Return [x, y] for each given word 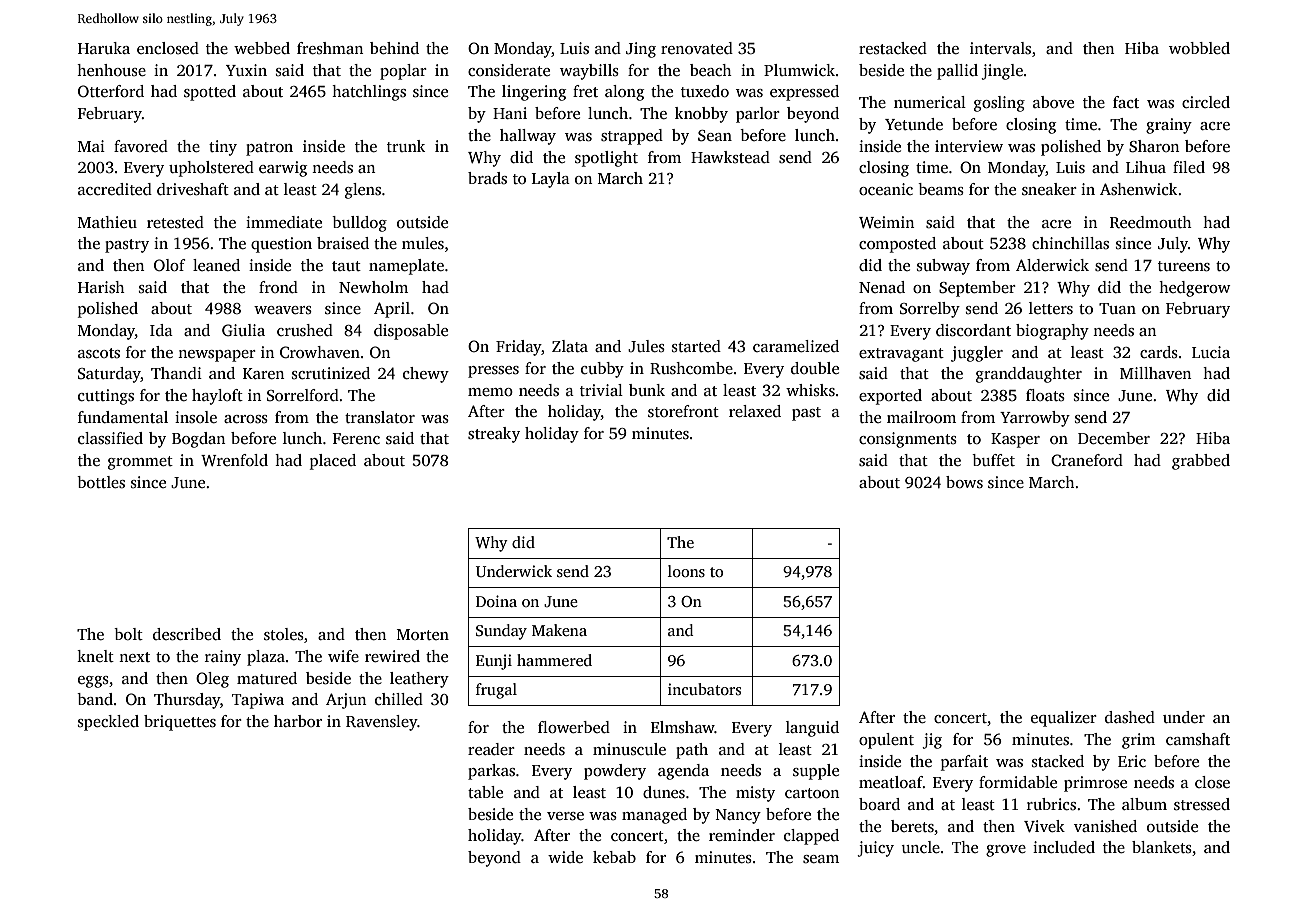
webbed [262, 48]
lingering [534, 93]
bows [964, 482]
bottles [101, 482]
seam [821, 859]
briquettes [180, 723]
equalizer [1064, 719]
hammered [554, 660]
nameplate [406, 267]
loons [686, 571]
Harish [101, 287]
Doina [496, 601]
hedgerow [1195, 289]
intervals [1000, 48]
